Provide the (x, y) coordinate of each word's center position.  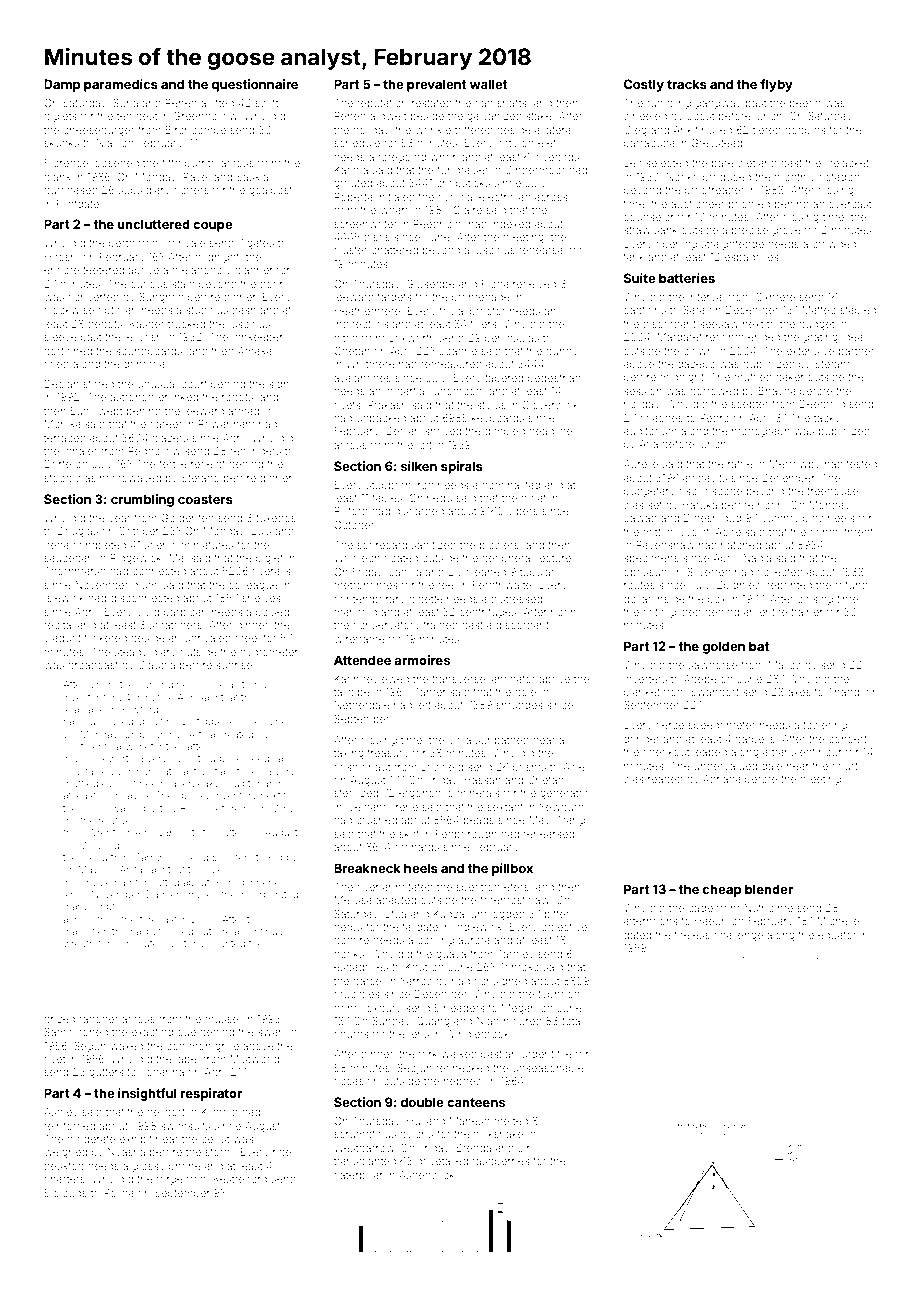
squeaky (200, 784)
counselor (649, 217)
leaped (710, 753)
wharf (394, 209)
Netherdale (362, 705)
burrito (201, 163)
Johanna (162, 1072)
